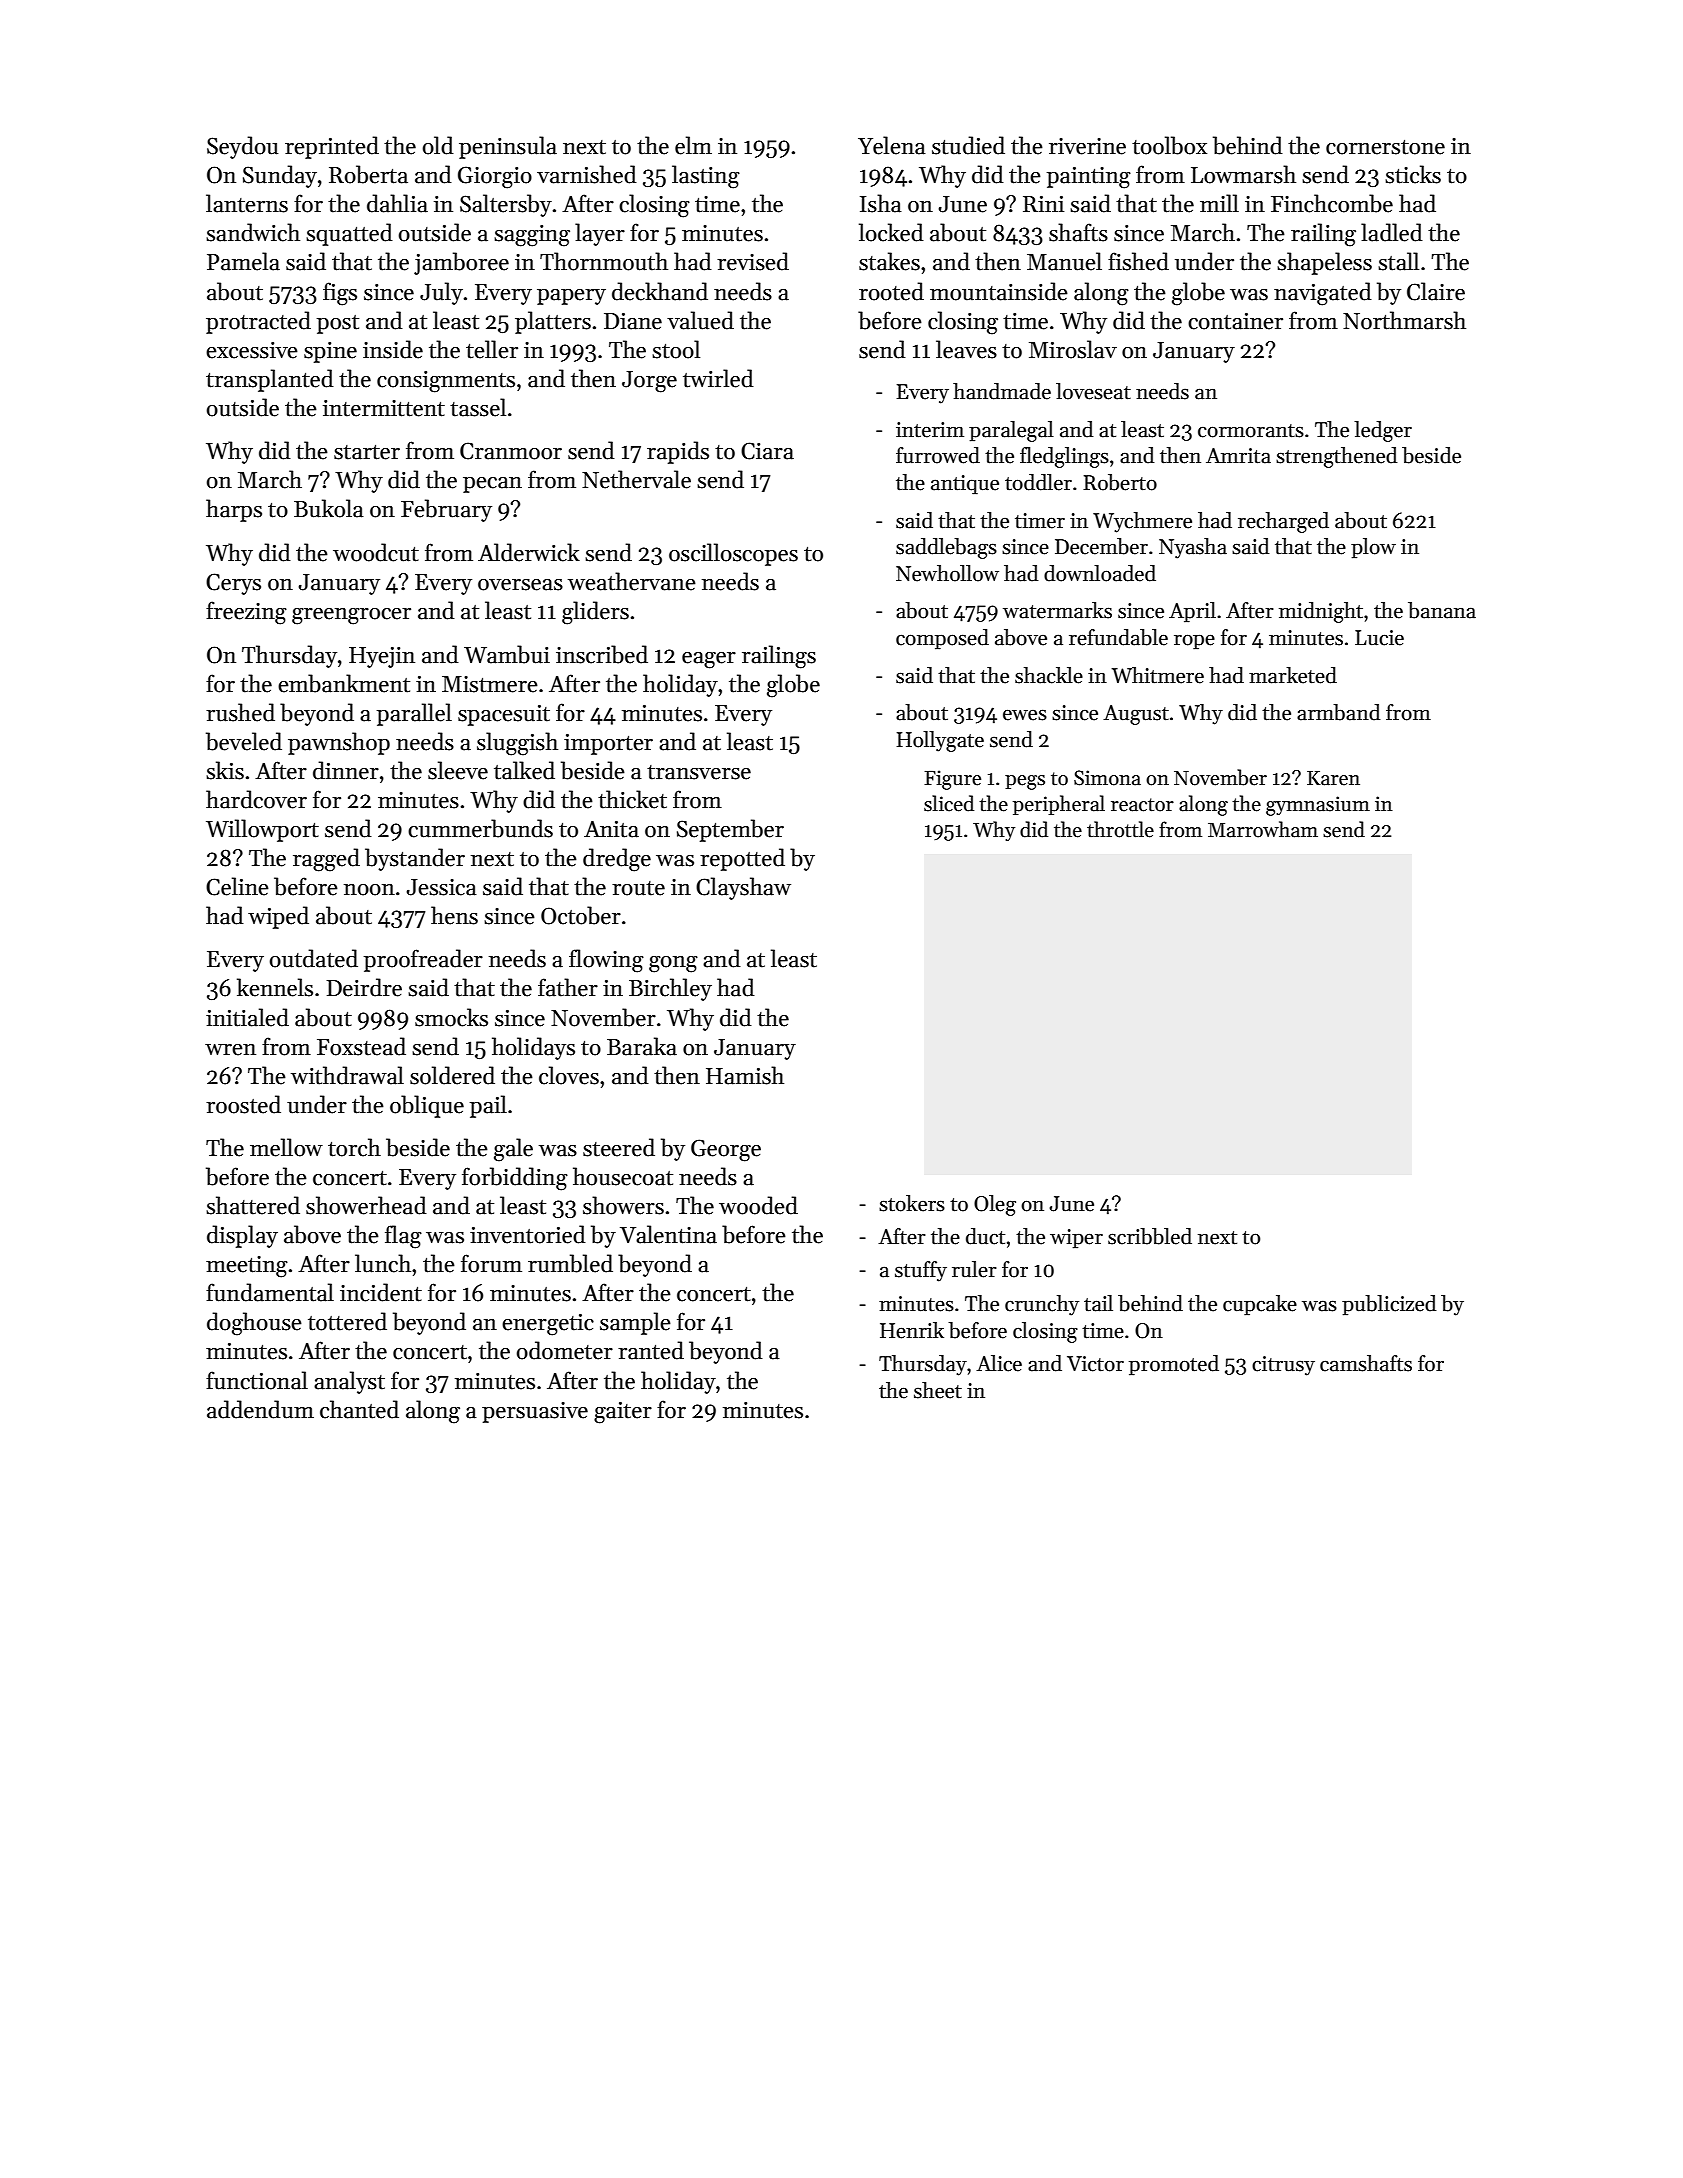 The image size is (1683, 2178). I want to click on George, so click(726, 1150).
